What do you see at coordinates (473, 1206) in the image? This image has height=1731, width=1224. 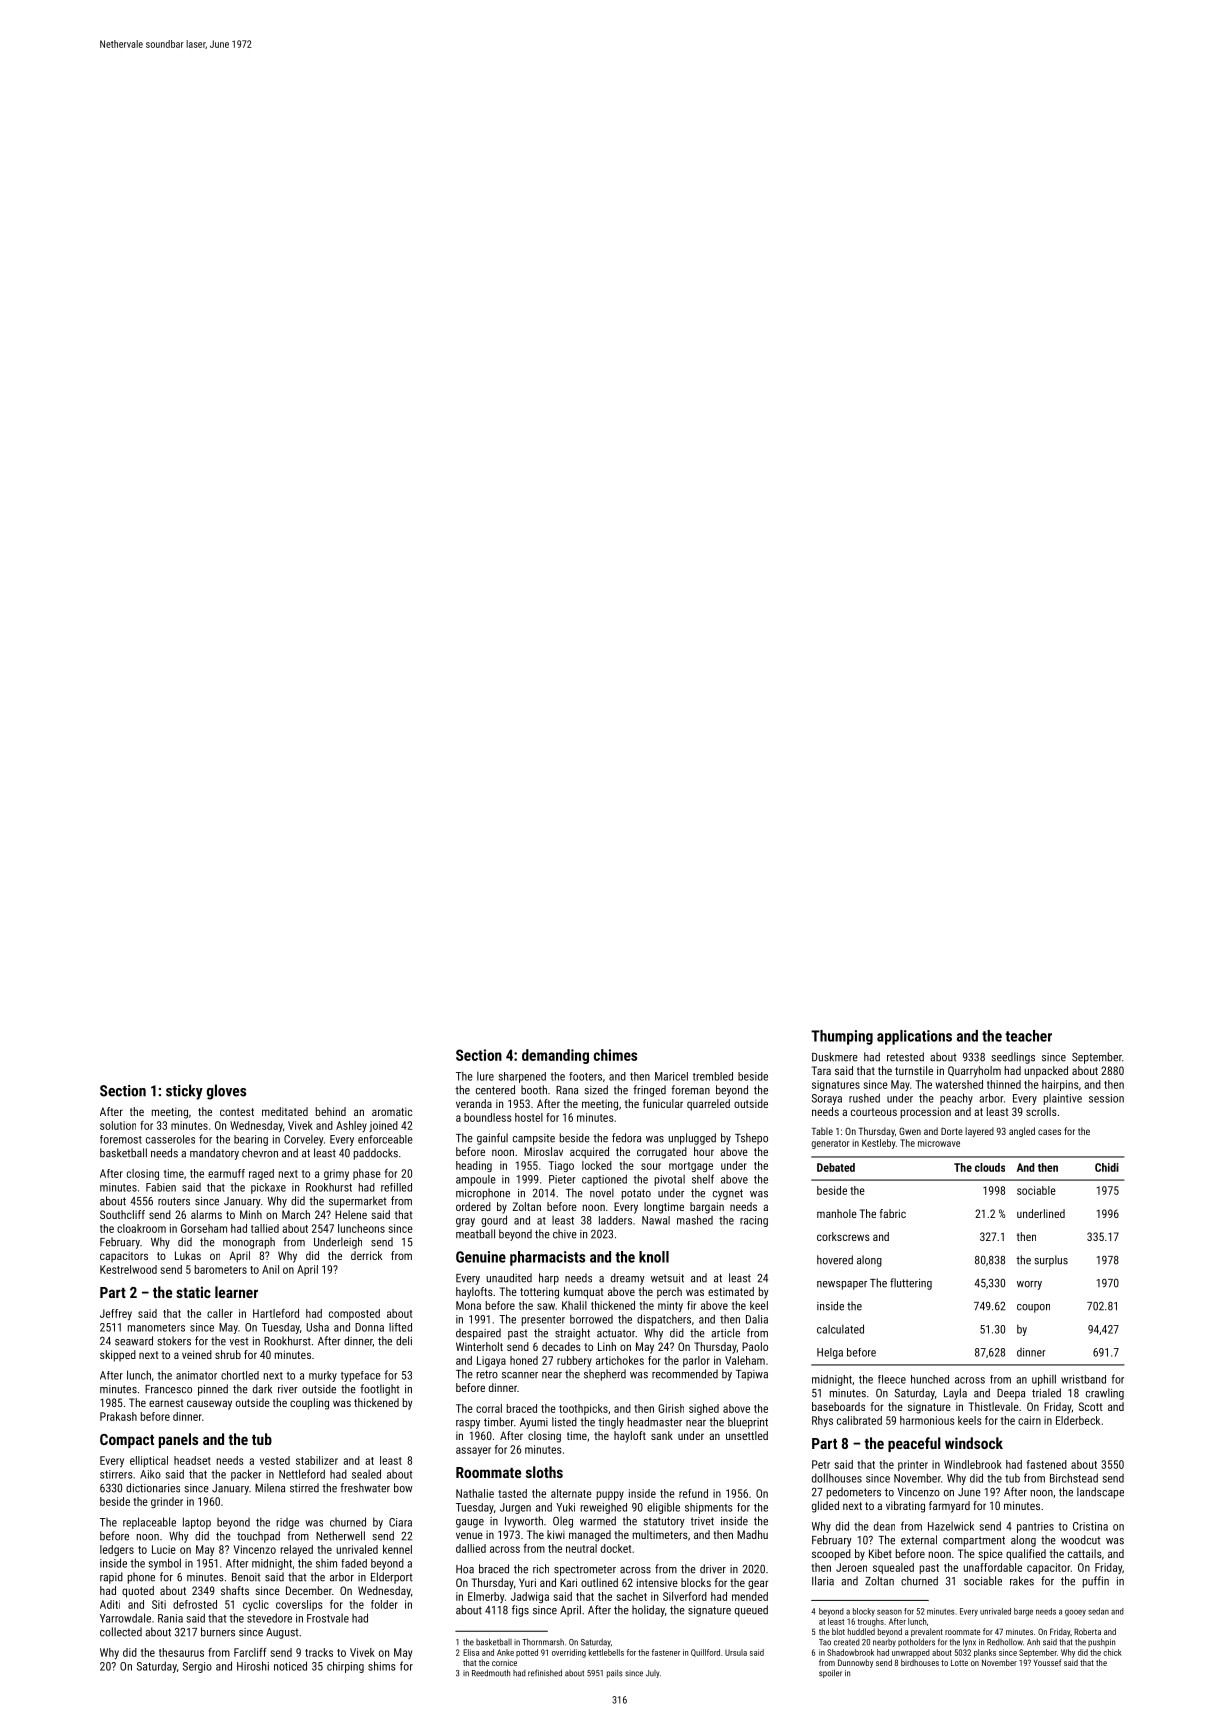 I see `ordered` at bounding box center [473, 1206].
